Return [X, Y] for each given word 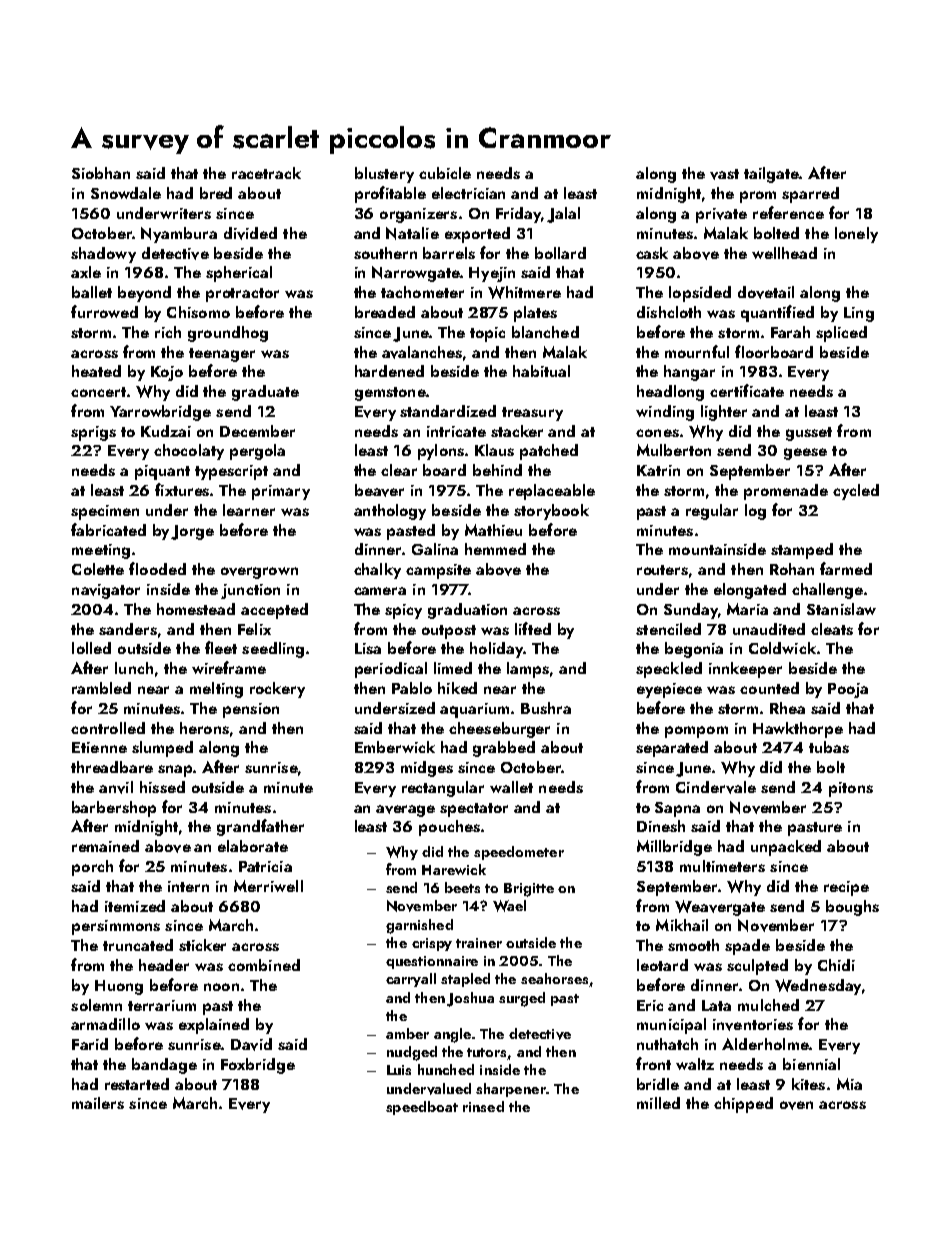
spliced [841, 334]
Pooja [848, 690]
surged [522, 999]
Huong [119, 987]
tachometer [422, 292]
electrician [468, 193]
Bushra [546, 708]
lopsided [700, 294]
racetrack [266, 173]
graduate [265, 393]
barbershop [114, 809]
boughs [852, 908]
